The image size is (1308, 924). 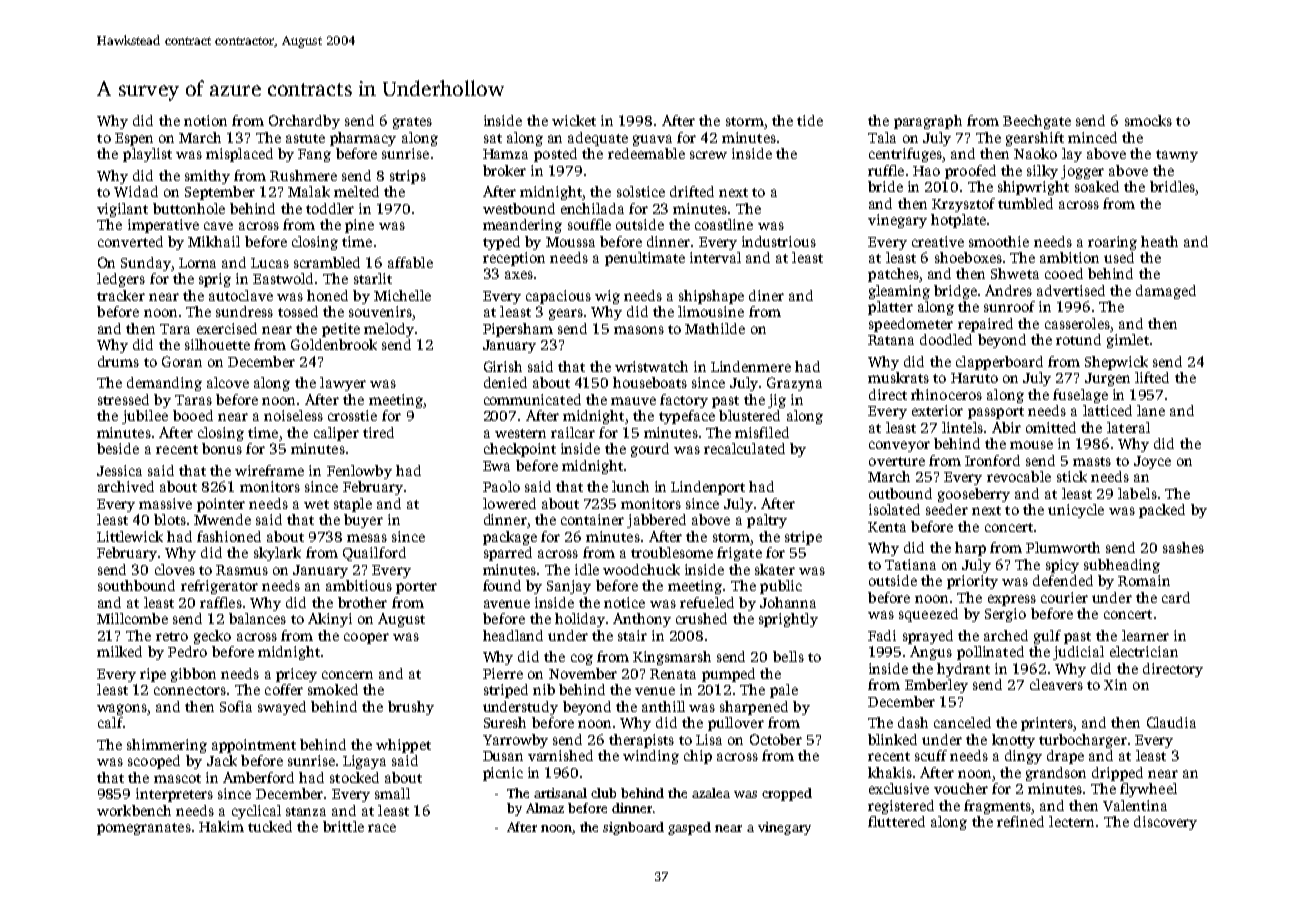 What do you see at coordinates (645, 259) in the screenshot?
I see `penultimate` at bounding box center [645, 259].
